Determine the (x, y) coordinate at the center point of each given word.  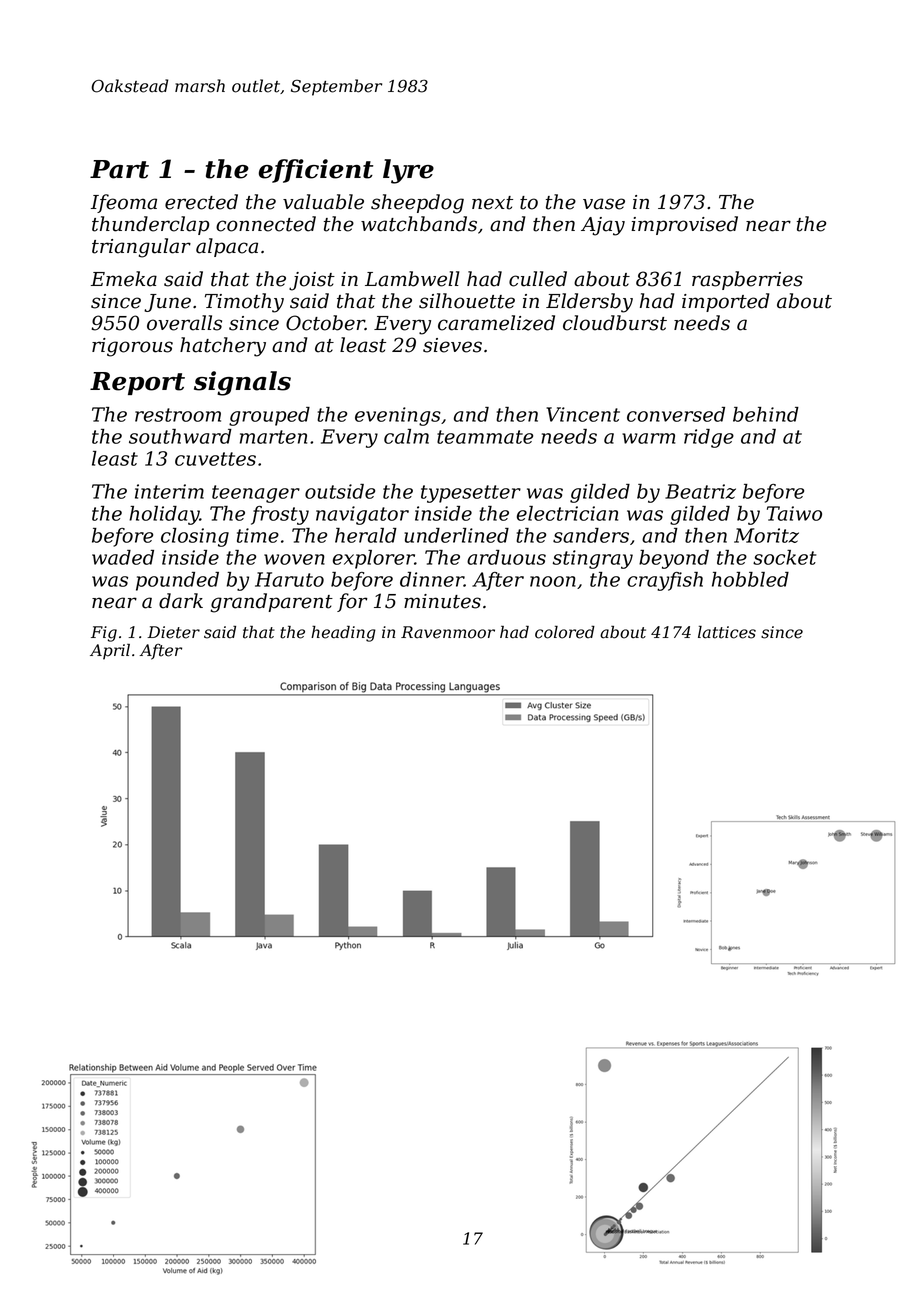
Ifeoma (124, 203)
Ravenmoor (448, 632)
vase (604, 204)
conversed (676, 414)
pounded (177, 581)
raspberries (747, 280)
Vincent (583, 414)
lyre (408, 171)
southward (180, 436)
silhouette (467, 301)
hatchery (223, 347)
